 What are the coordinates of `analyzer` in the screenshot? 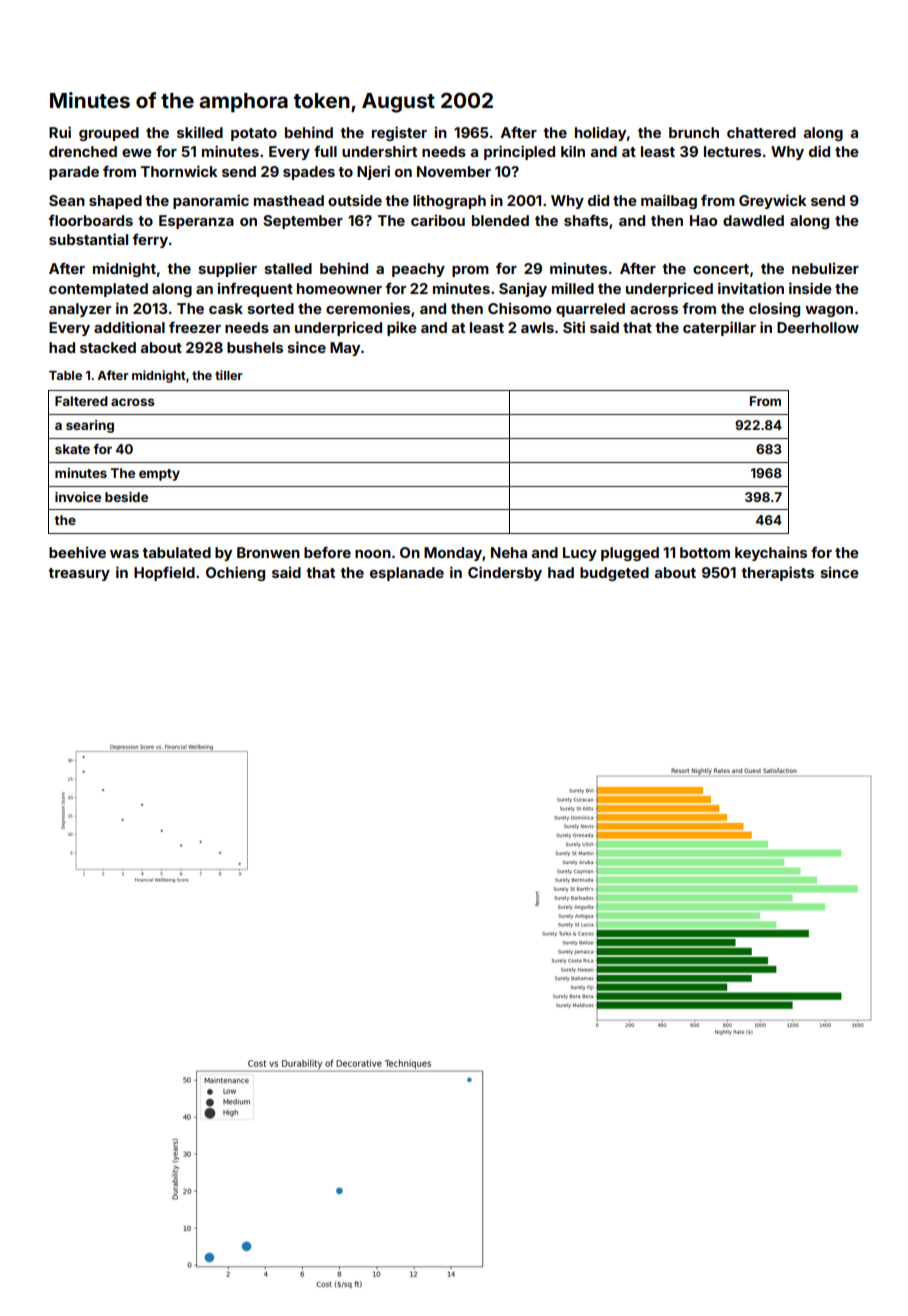 It's located at (80, 310).
